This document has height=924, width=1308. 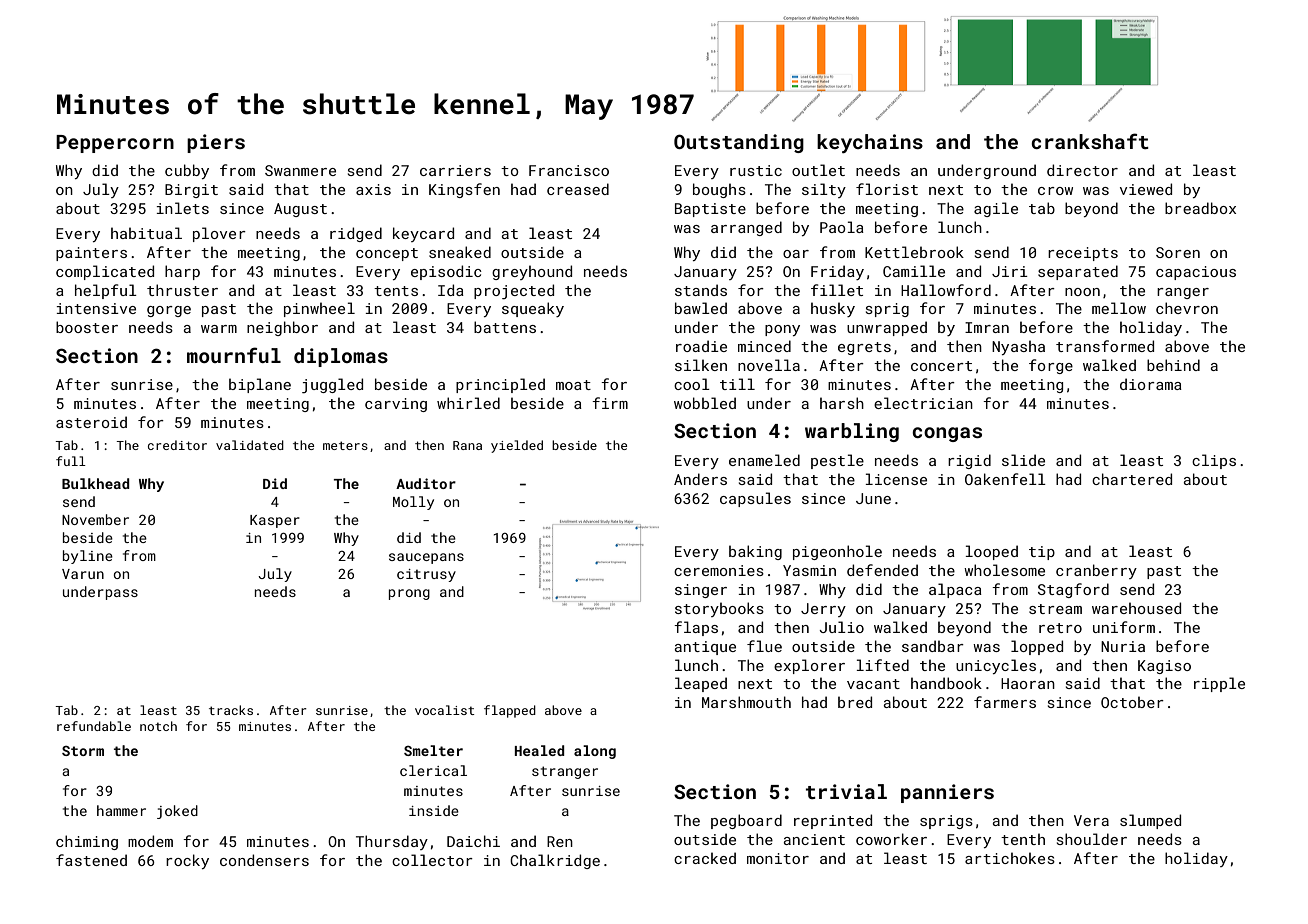 What do you see at coordinates (1164, 667) in the document?
I see `Kagiso` at bounding box center [1164, 667].
